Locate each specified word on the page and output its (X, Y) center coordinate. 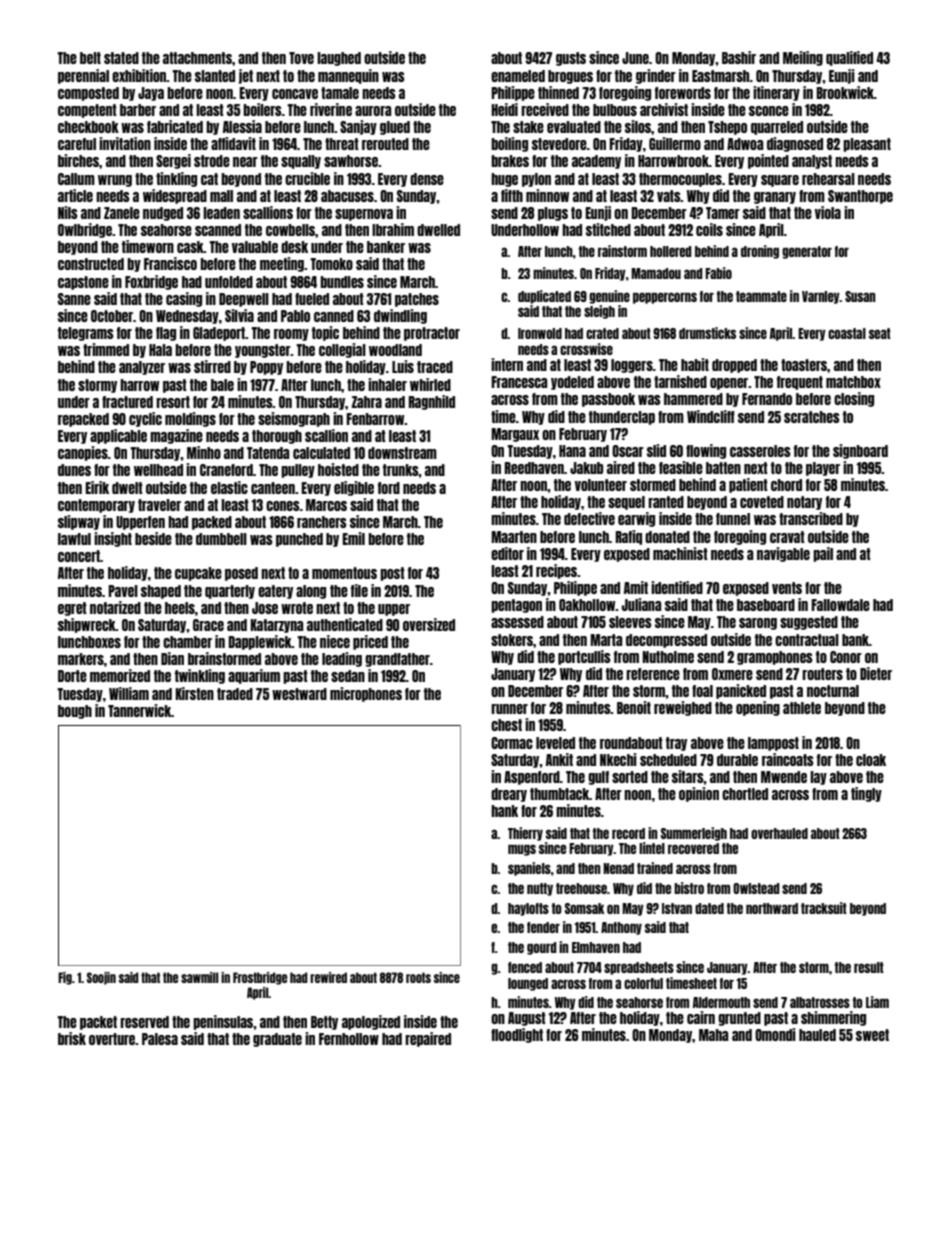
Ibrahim (393, 229)
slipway (79, 522)
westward (299, 694)
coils (709, 229)
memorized (120, 675)
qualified (849, 58)
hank (504, 811)
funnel (733, 519)
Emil (353, 538)
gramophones (775, 658)
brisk (72, 1038)
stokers (512, 640)
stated (121, 58)
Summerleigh (694, 834)
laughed (339, 59)
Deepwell (244, 300)
